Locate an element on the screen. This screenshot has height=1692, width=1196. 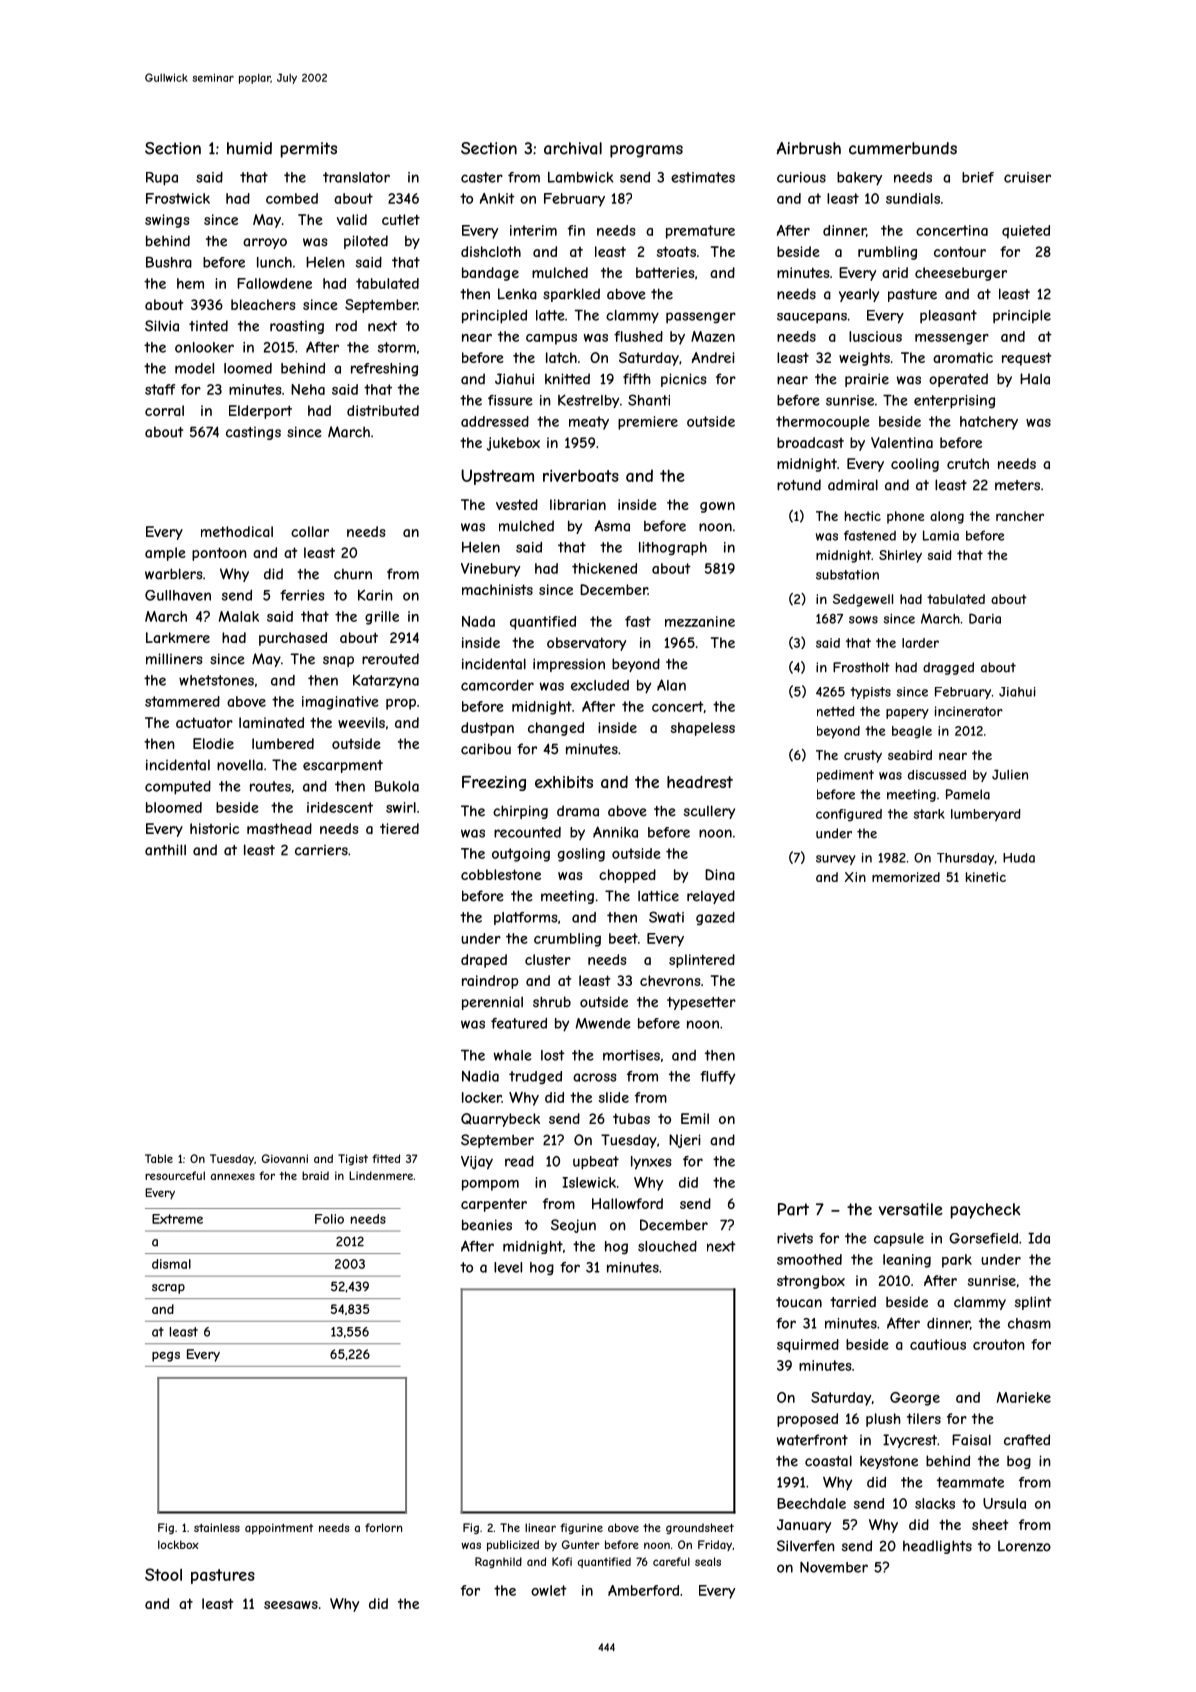
Julien is located at coordinates (1010, 774).
